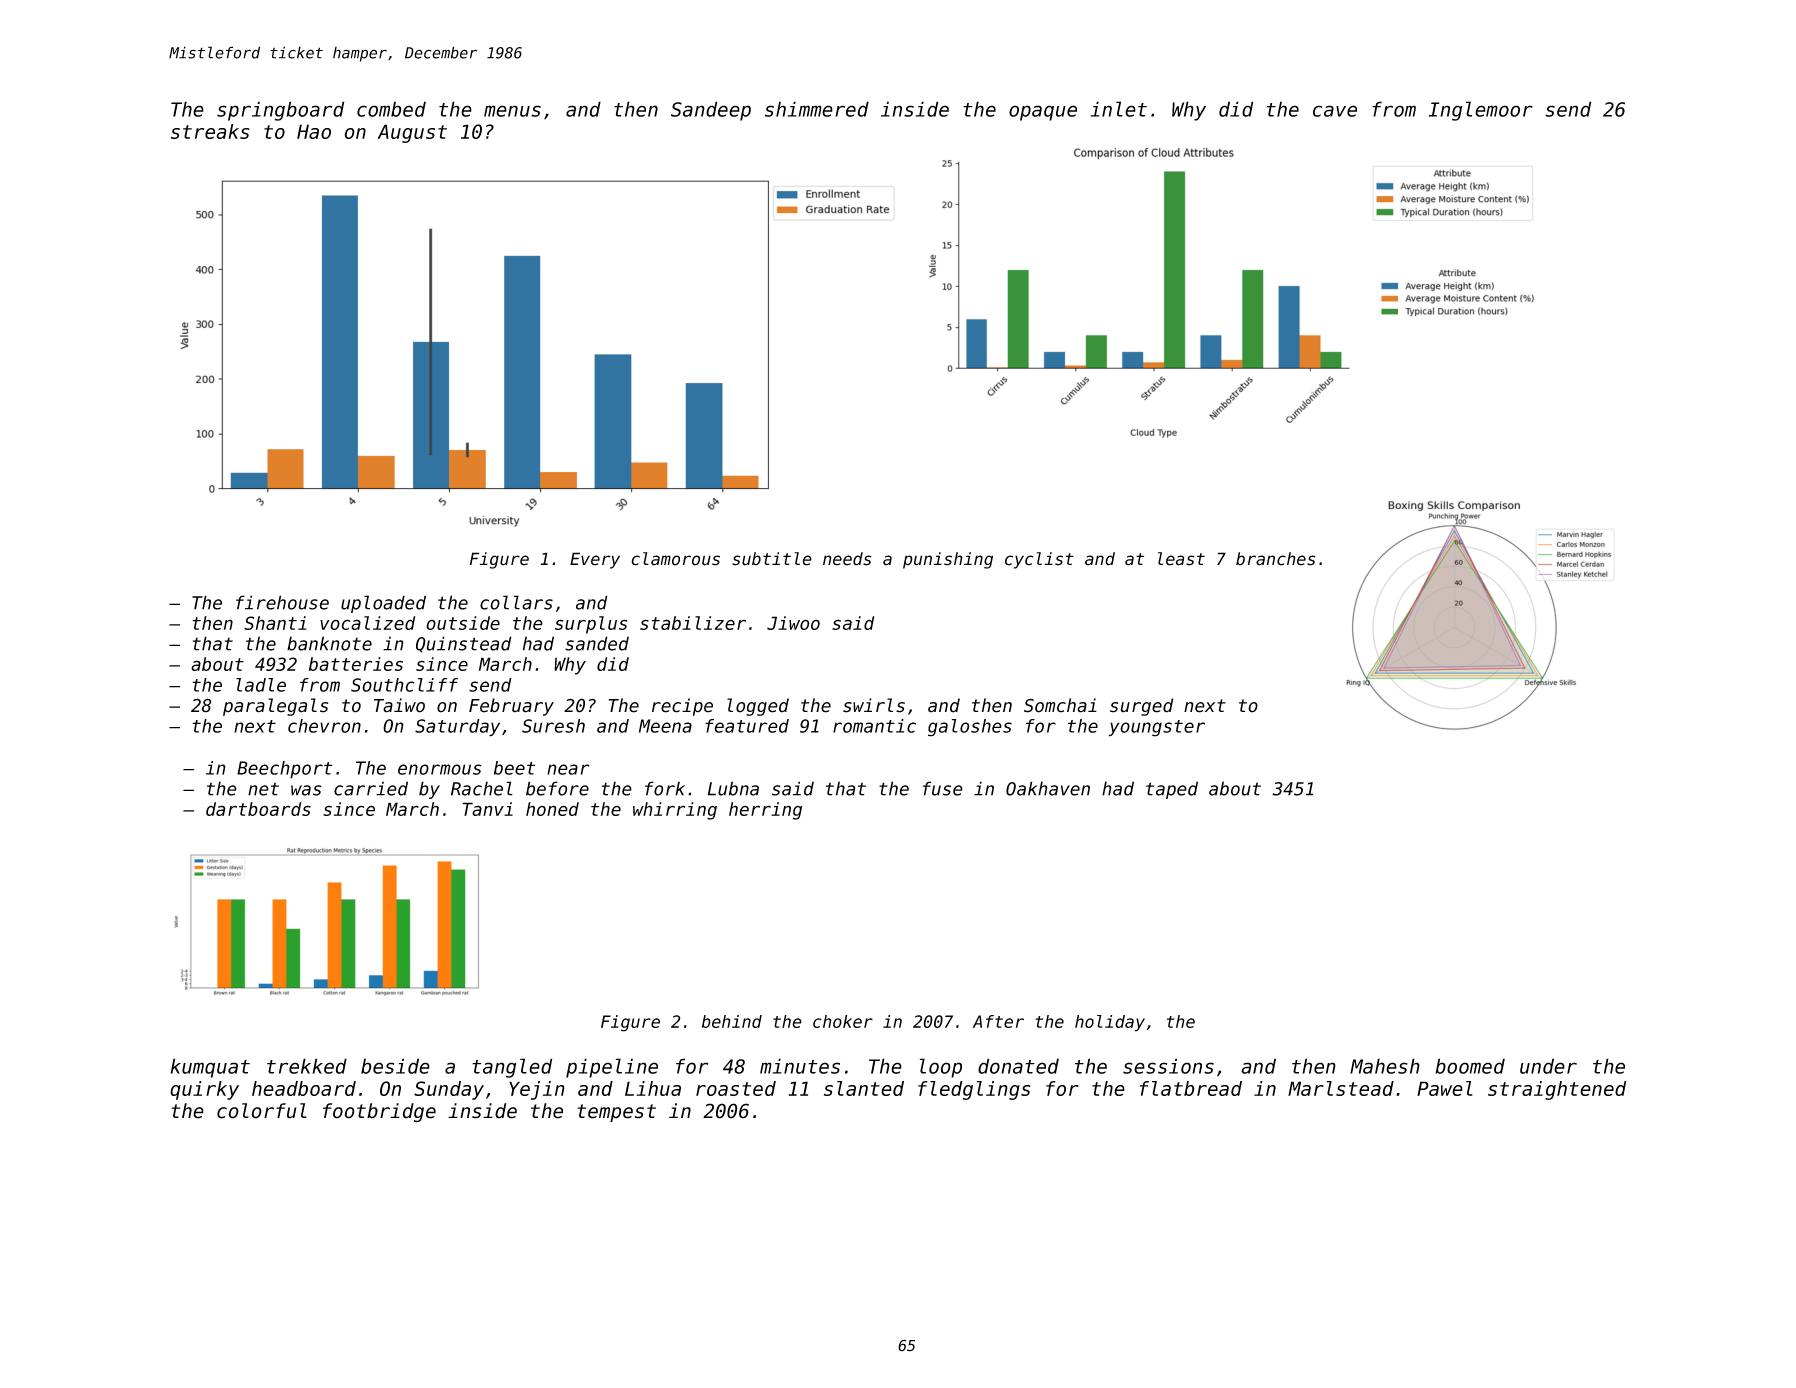 Image resolution: width=1796 pixels, height=1388 pixels. I want to click on taped, so click(1172, 790).
